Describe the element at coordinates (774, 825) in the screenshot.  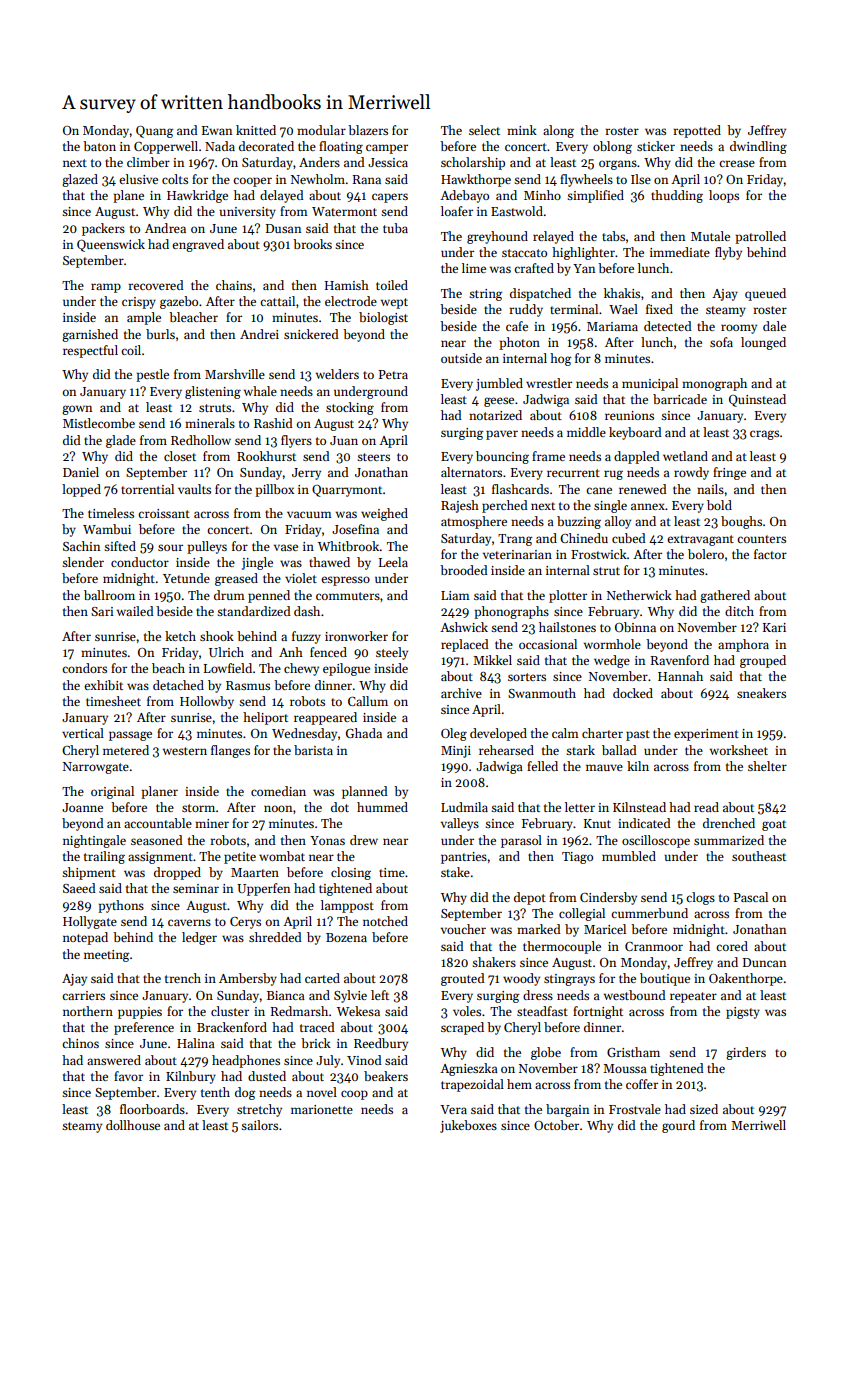
I see `goat` at that location.
